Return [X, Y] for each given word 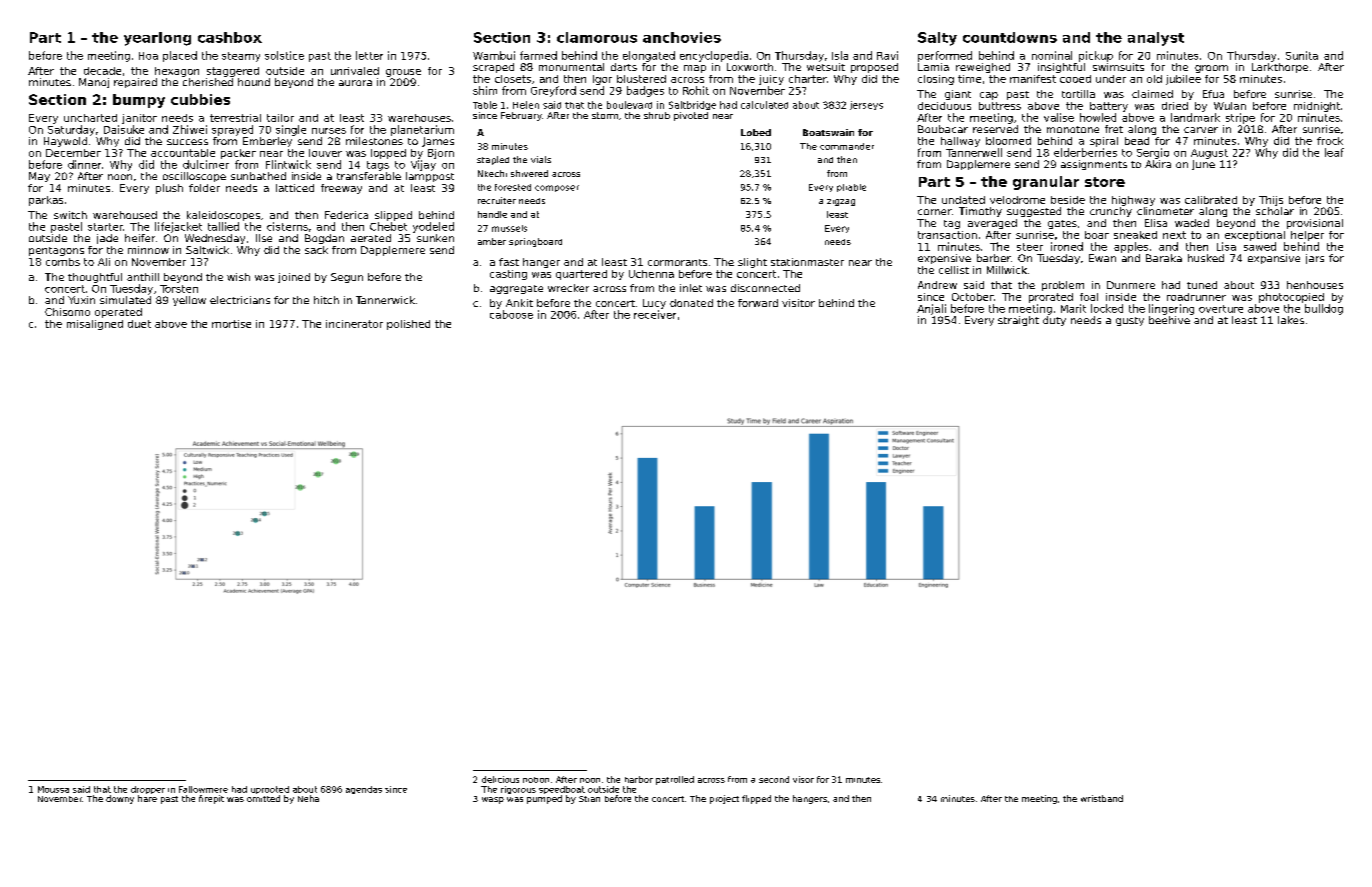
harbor [639, 779]
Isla [840, 55]
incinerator [354, 324]
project [724, 799]
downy [120, 799]
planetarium [422, 130]
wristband [1102, 798]
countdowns [1010, 37]
